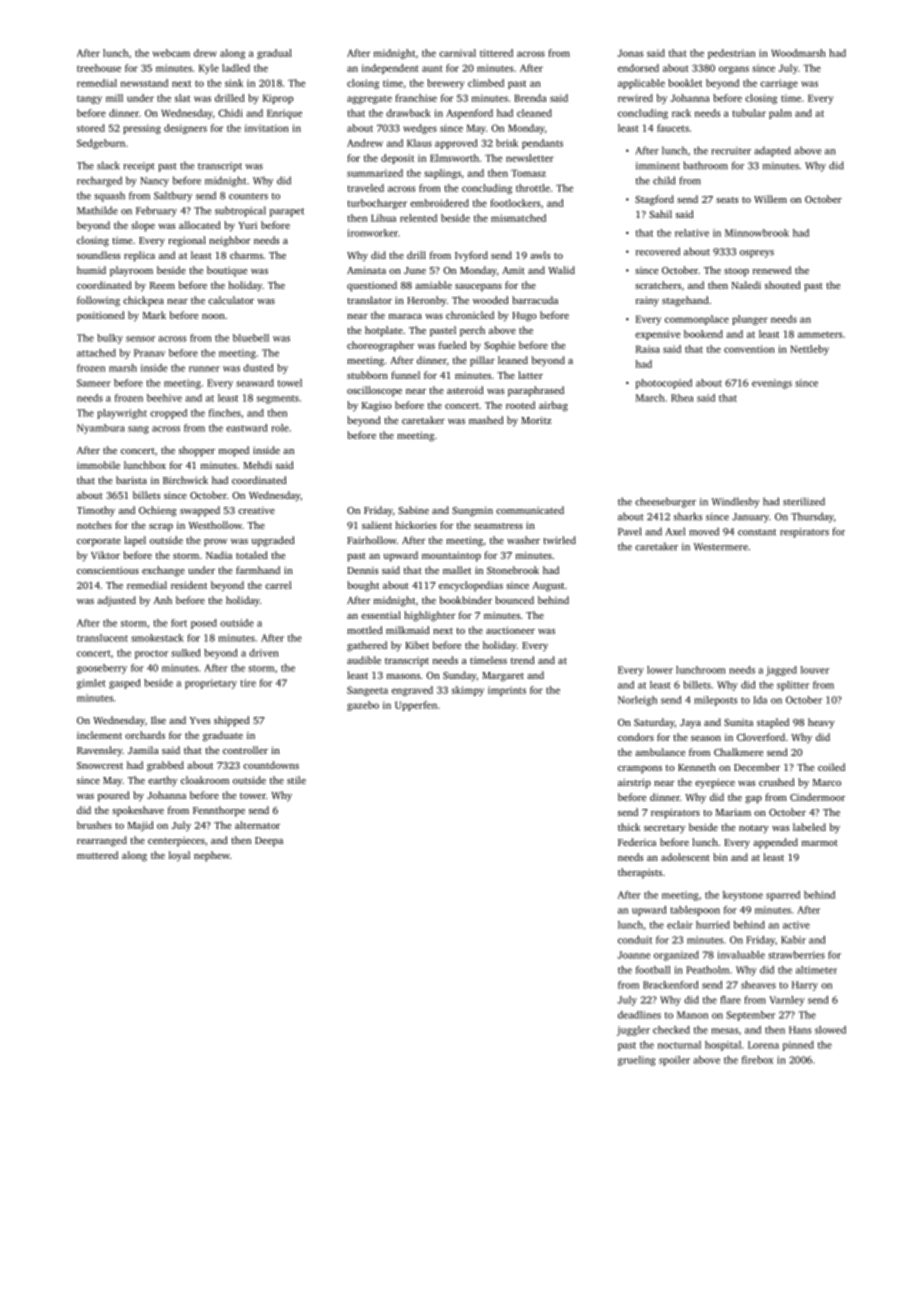 The image size is (924, 1308). What do you see at coordinates (772, 151) in the screenshot?
I see `adapted` at bounding box center [772, 151].
